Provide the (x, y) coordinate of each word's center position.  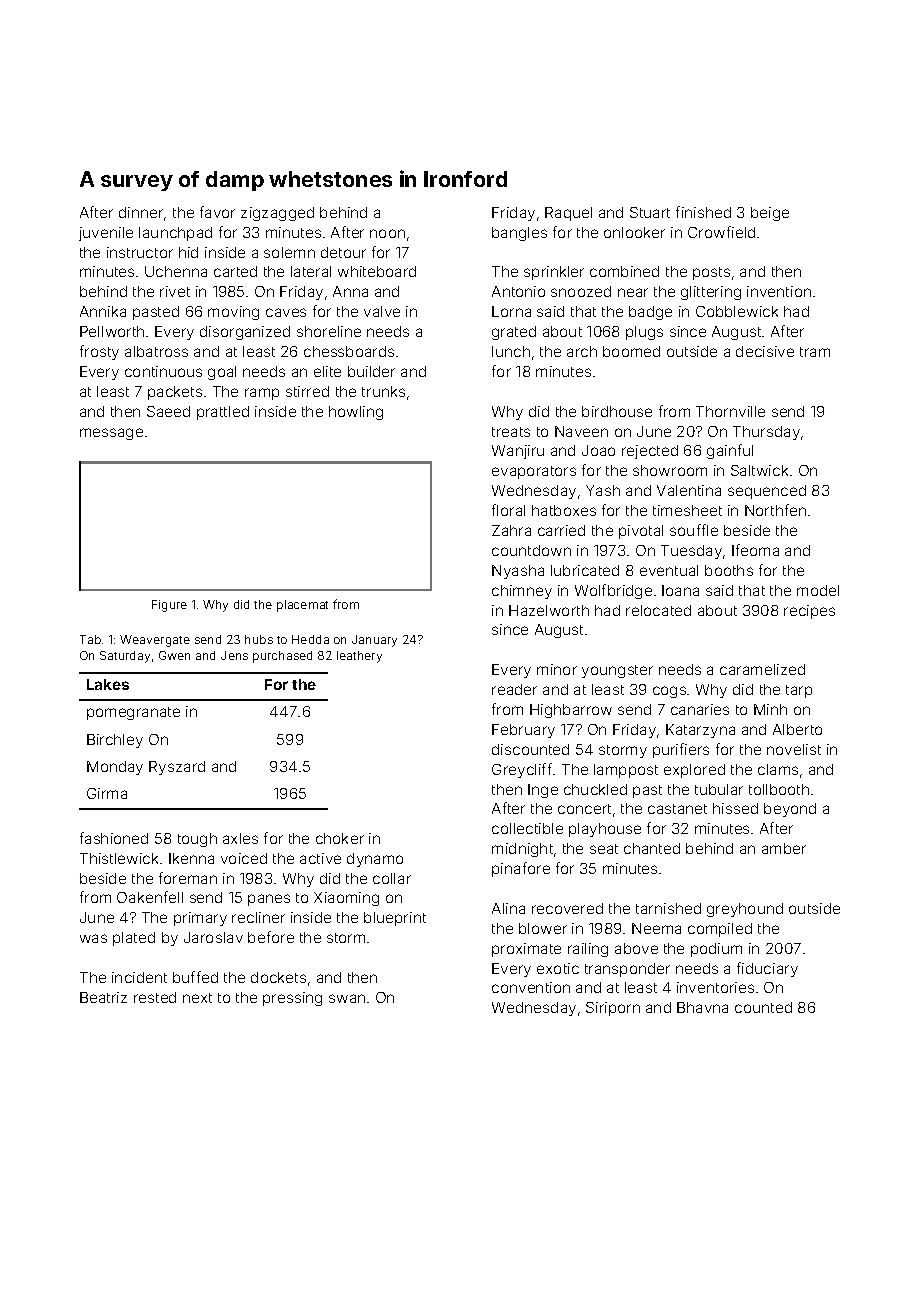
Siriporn (613, 1009)
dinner (141, 212)
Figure (169, 606)
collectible (527, 828)
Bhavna (702, 1007)
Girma (107, 793)
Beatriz (103, 997)
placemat (302, 606)
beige (770, 214)
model (818, 590)
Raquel (568, 214)
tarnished (668, 908)
